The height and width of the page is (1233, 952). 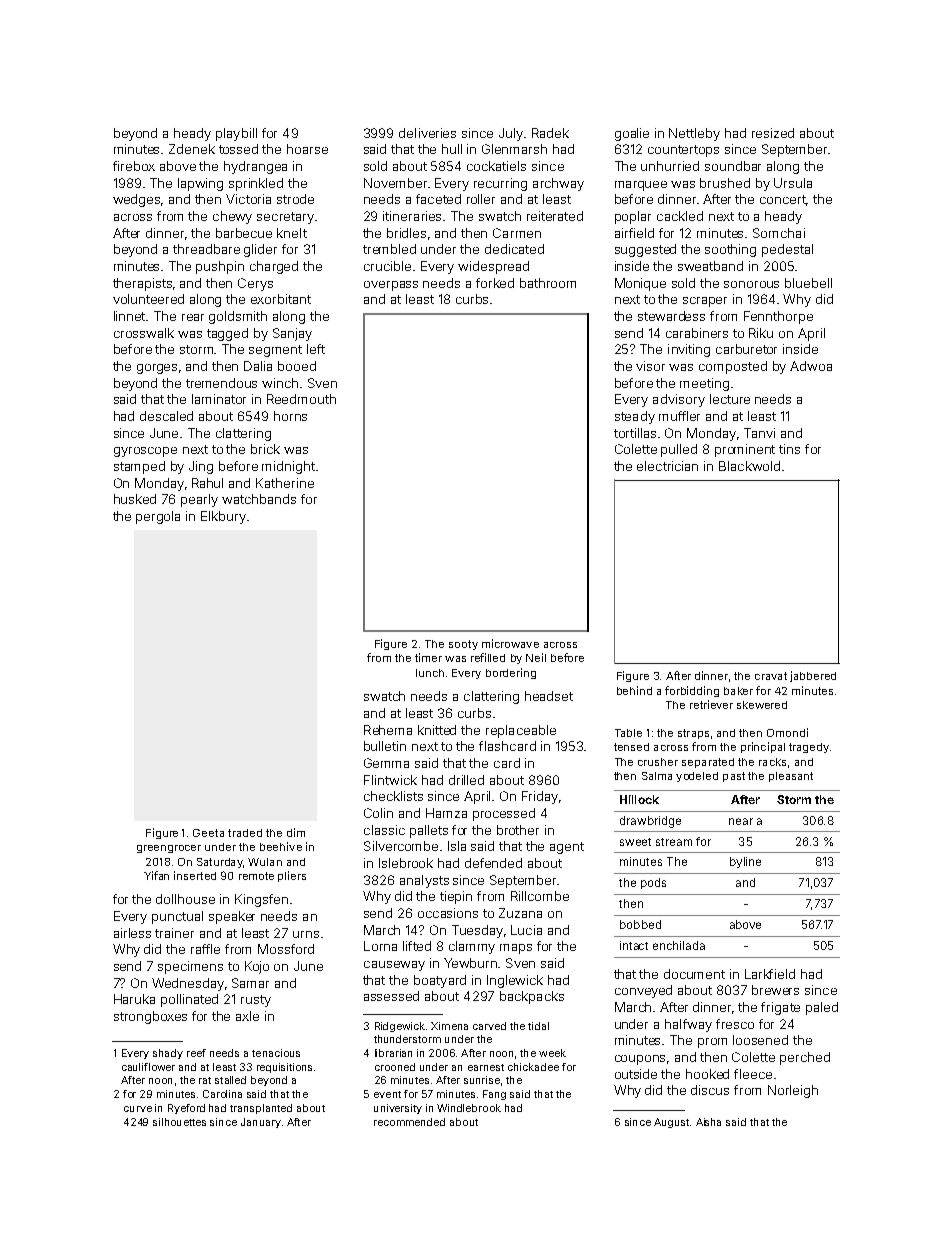 What do you see at coordinates (466, 780) in the page?
I see `drilled` at bounding box center [466, 780].
